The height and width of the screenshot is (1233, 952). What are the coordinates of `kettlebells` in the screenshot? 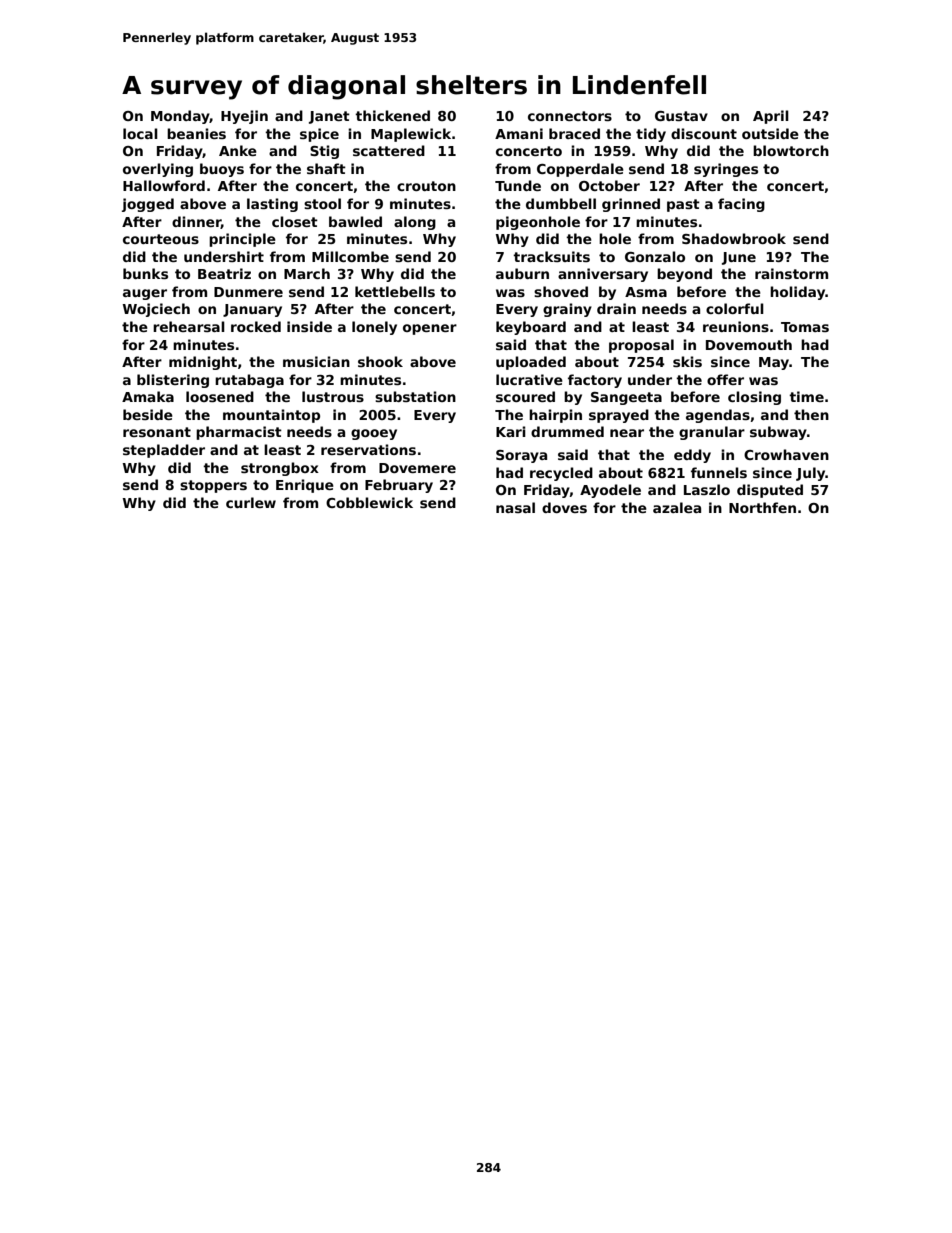 It's located at (395, 291).
